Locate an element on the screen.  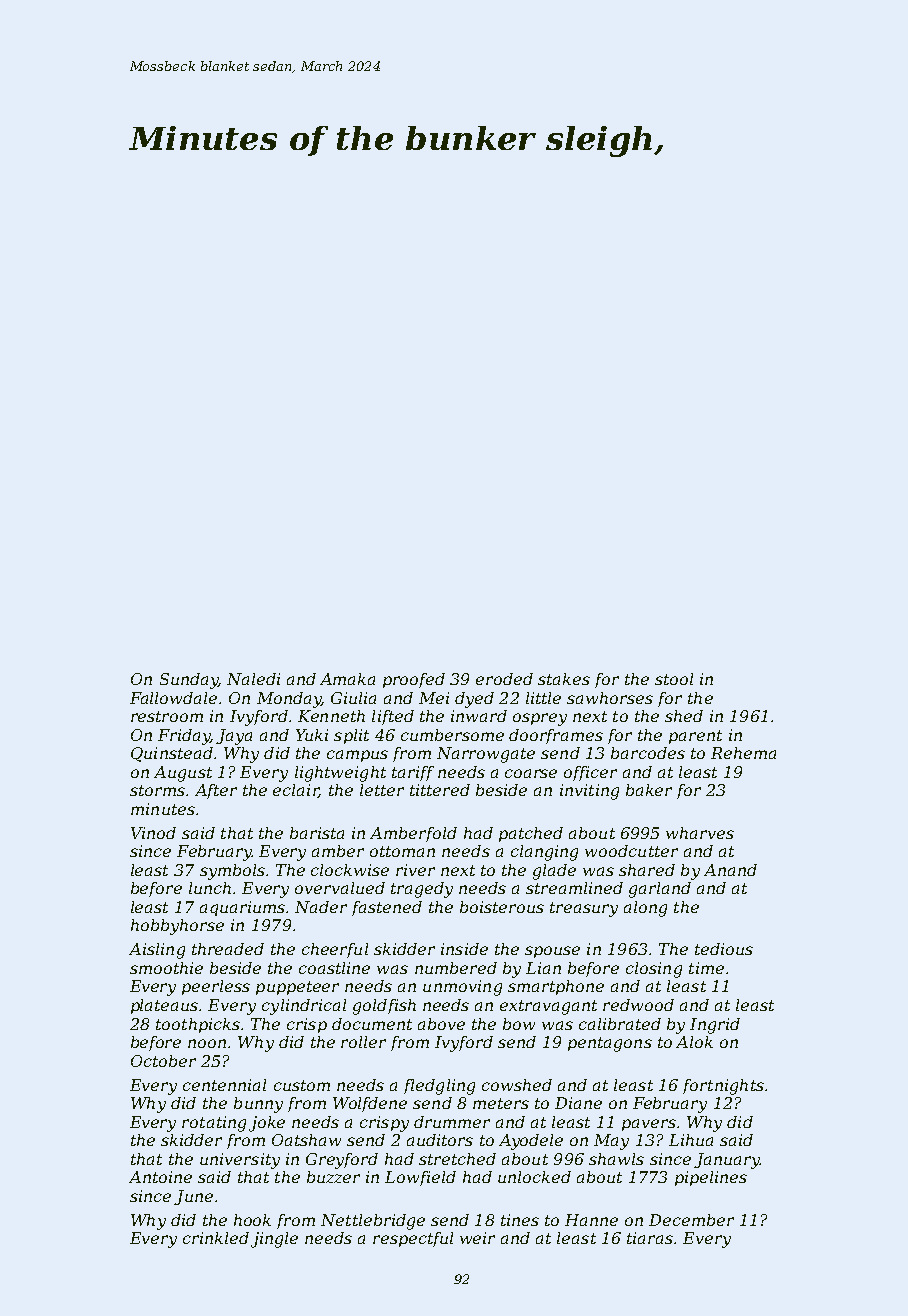
proofed is located at coordinates (414, 680).
